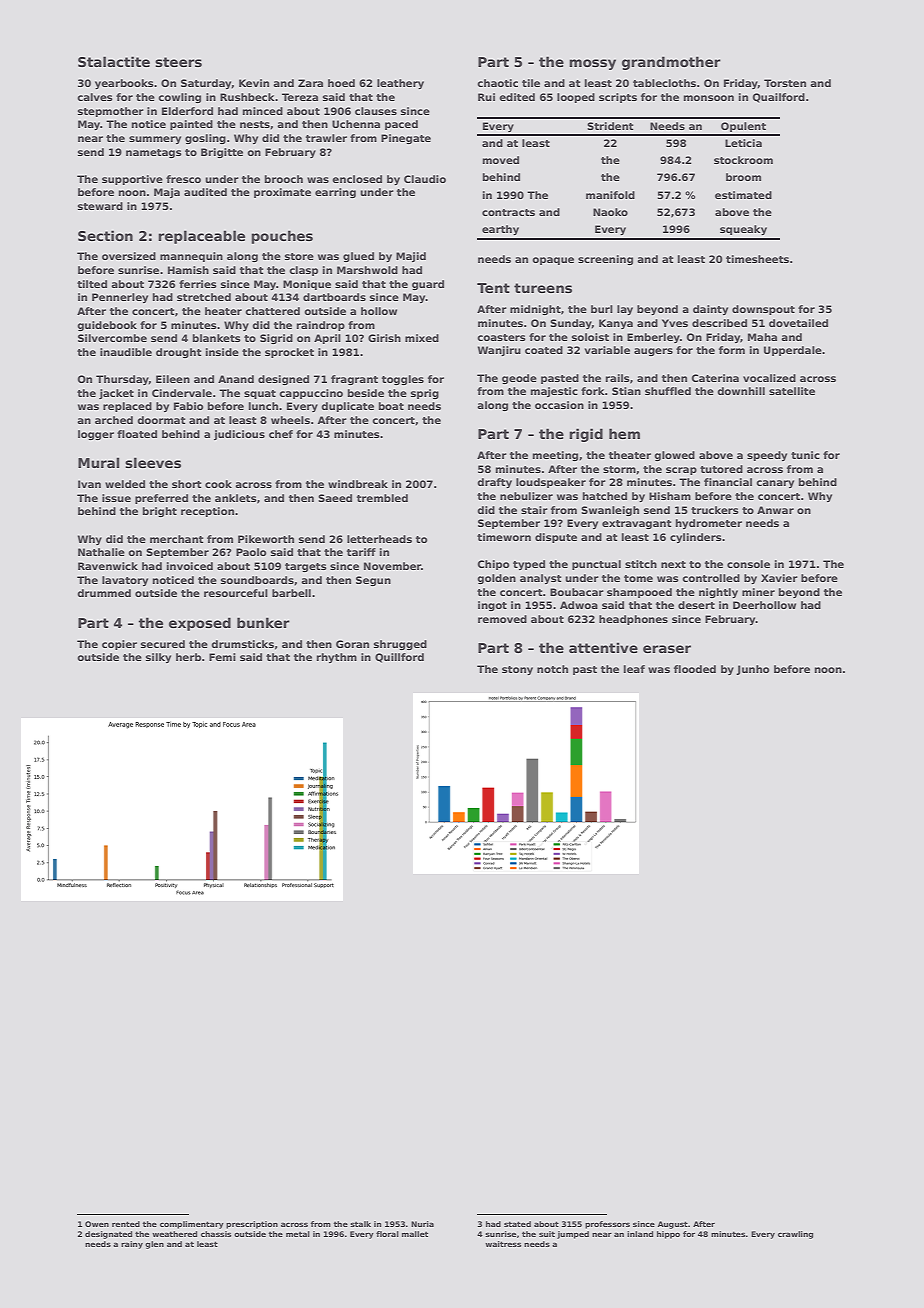 The height and width of the document is (1308, 924). Describe the element at coordinates (158, 658) in the document. I see `silky` at that location.
